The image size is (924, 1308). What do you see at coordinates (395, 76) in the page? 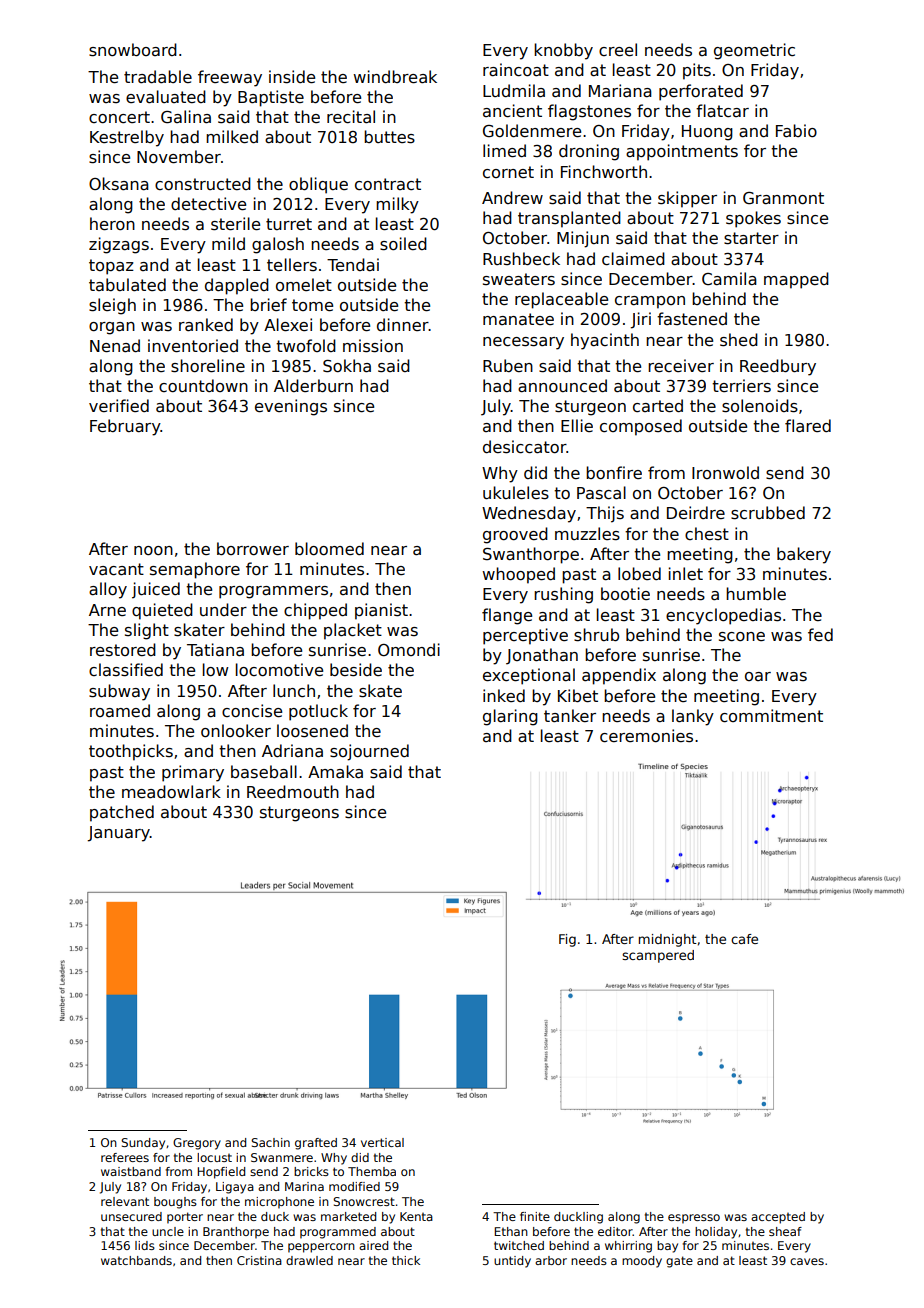
I see `windbreak` at bounding box center [395, 76].
